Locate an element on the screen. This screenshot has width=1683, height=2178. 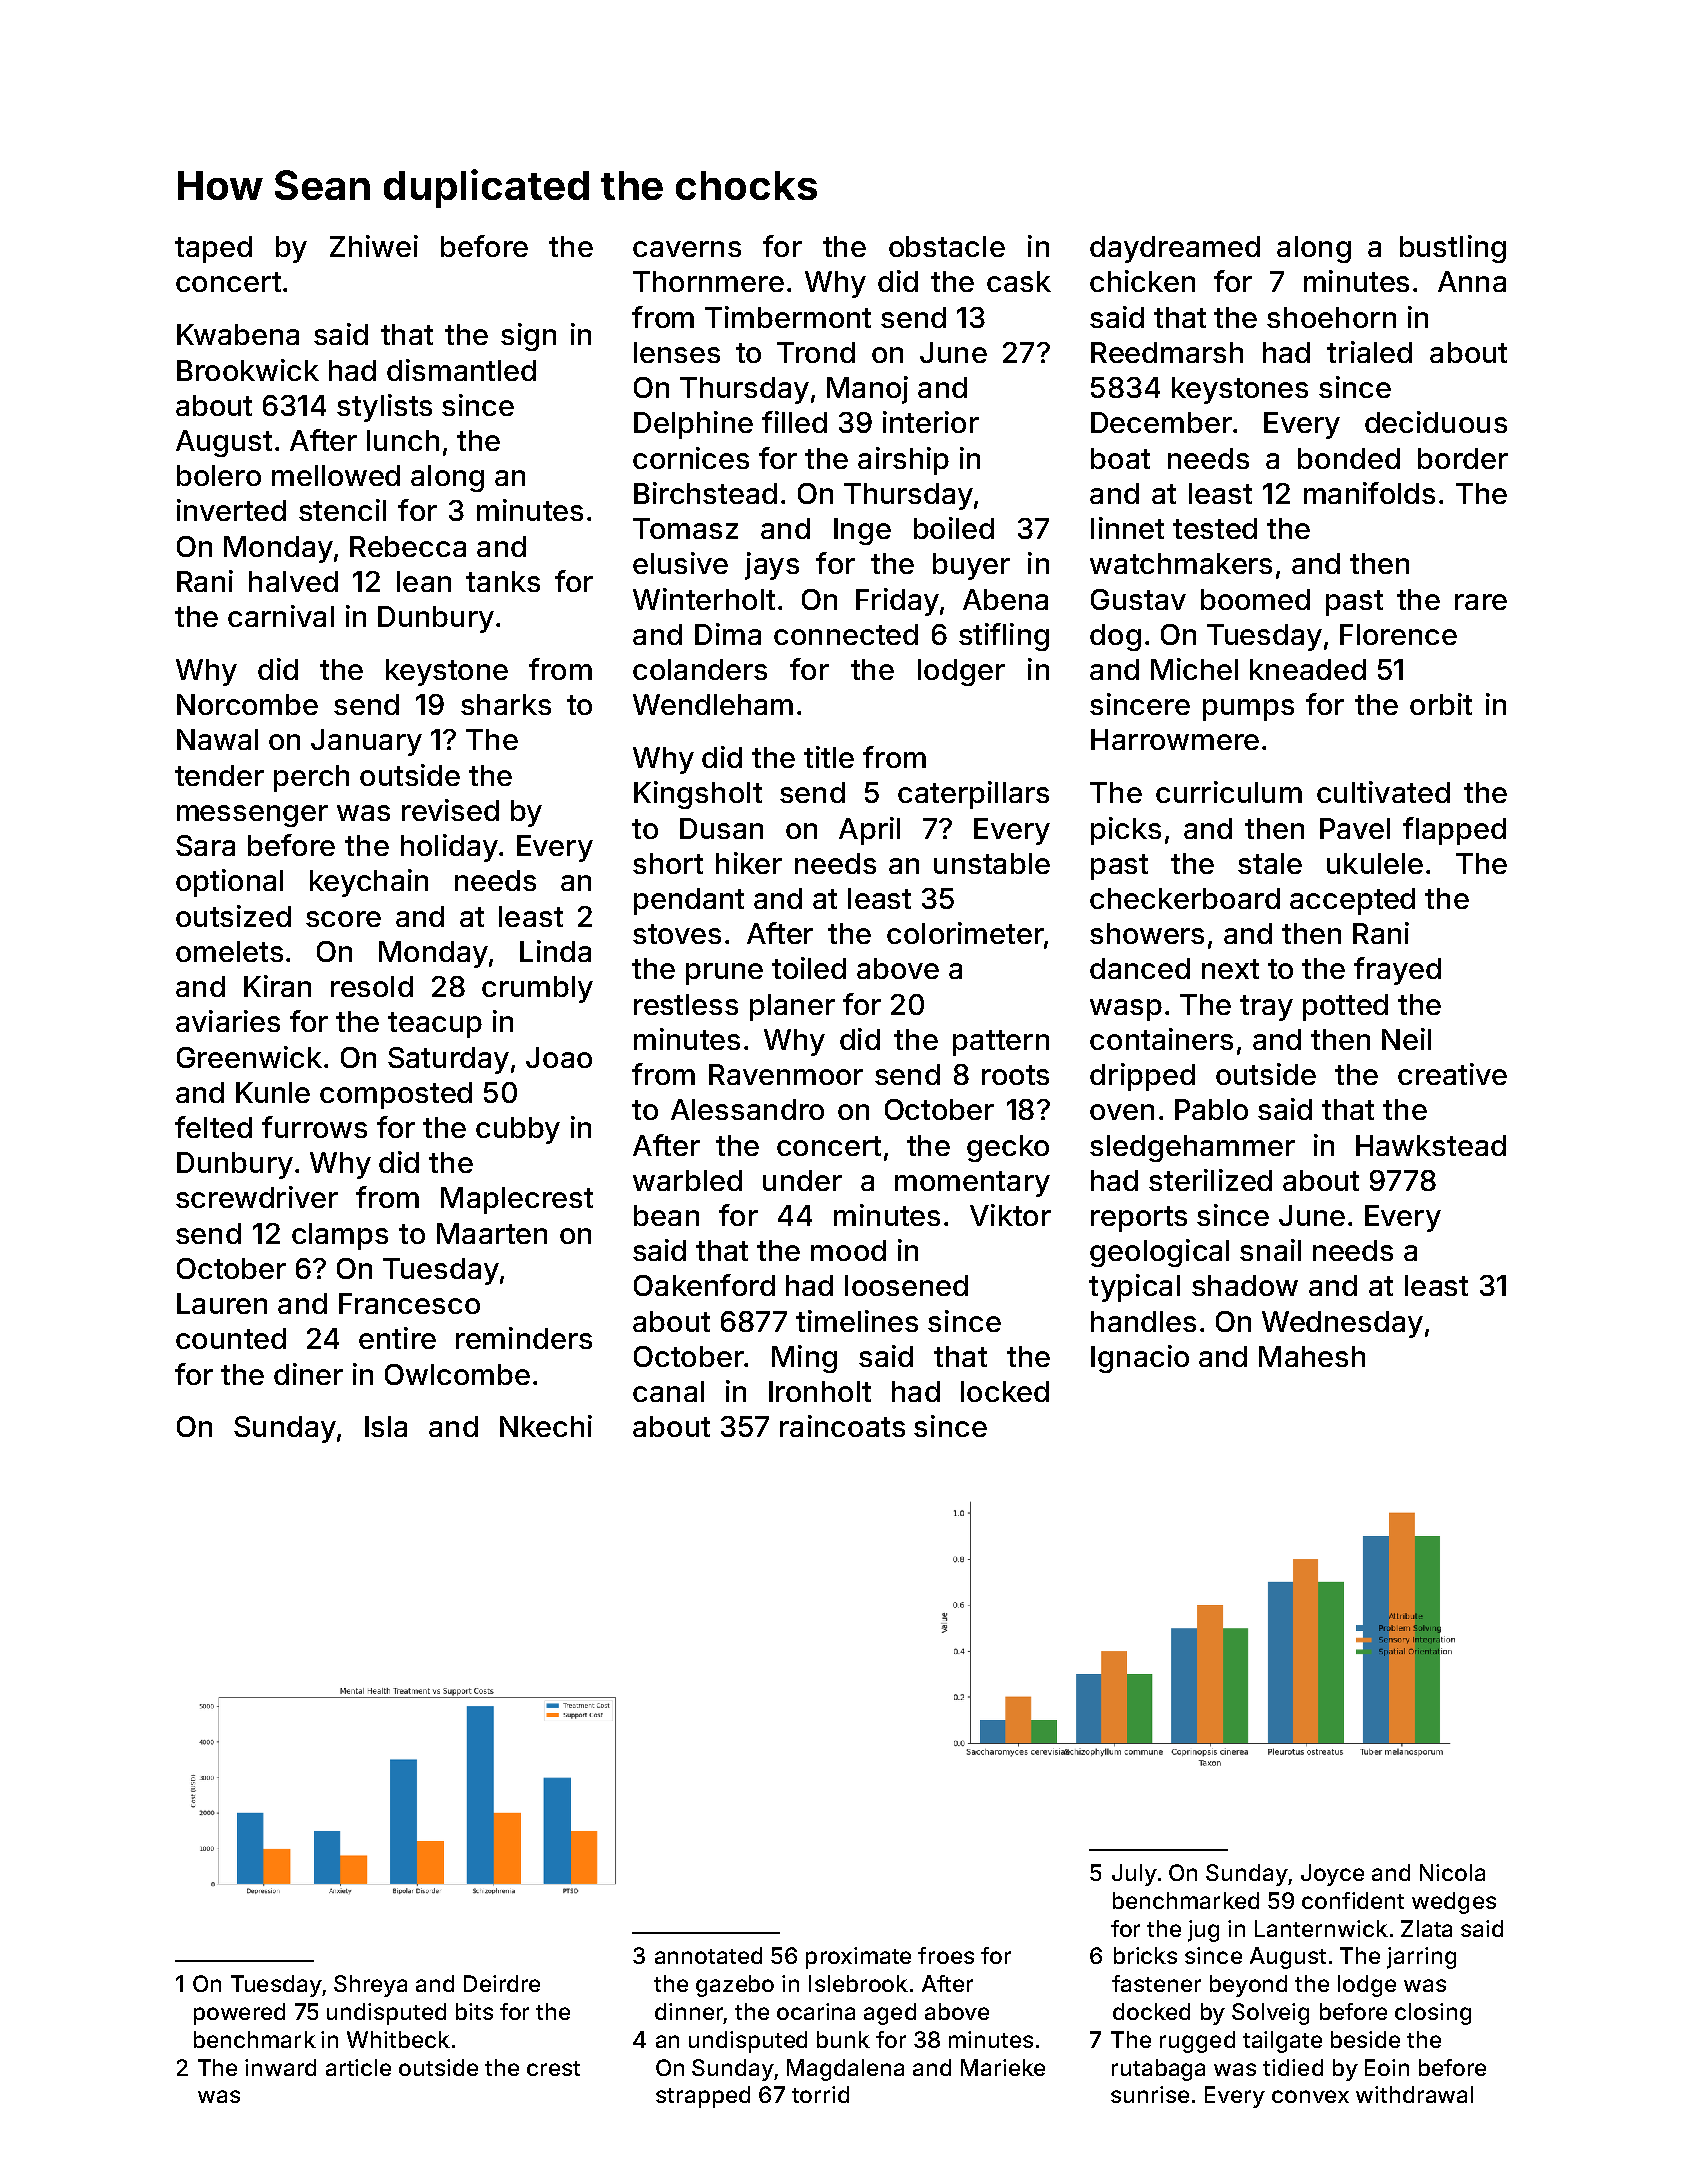
froes is located at coordinates (946, 1955).
